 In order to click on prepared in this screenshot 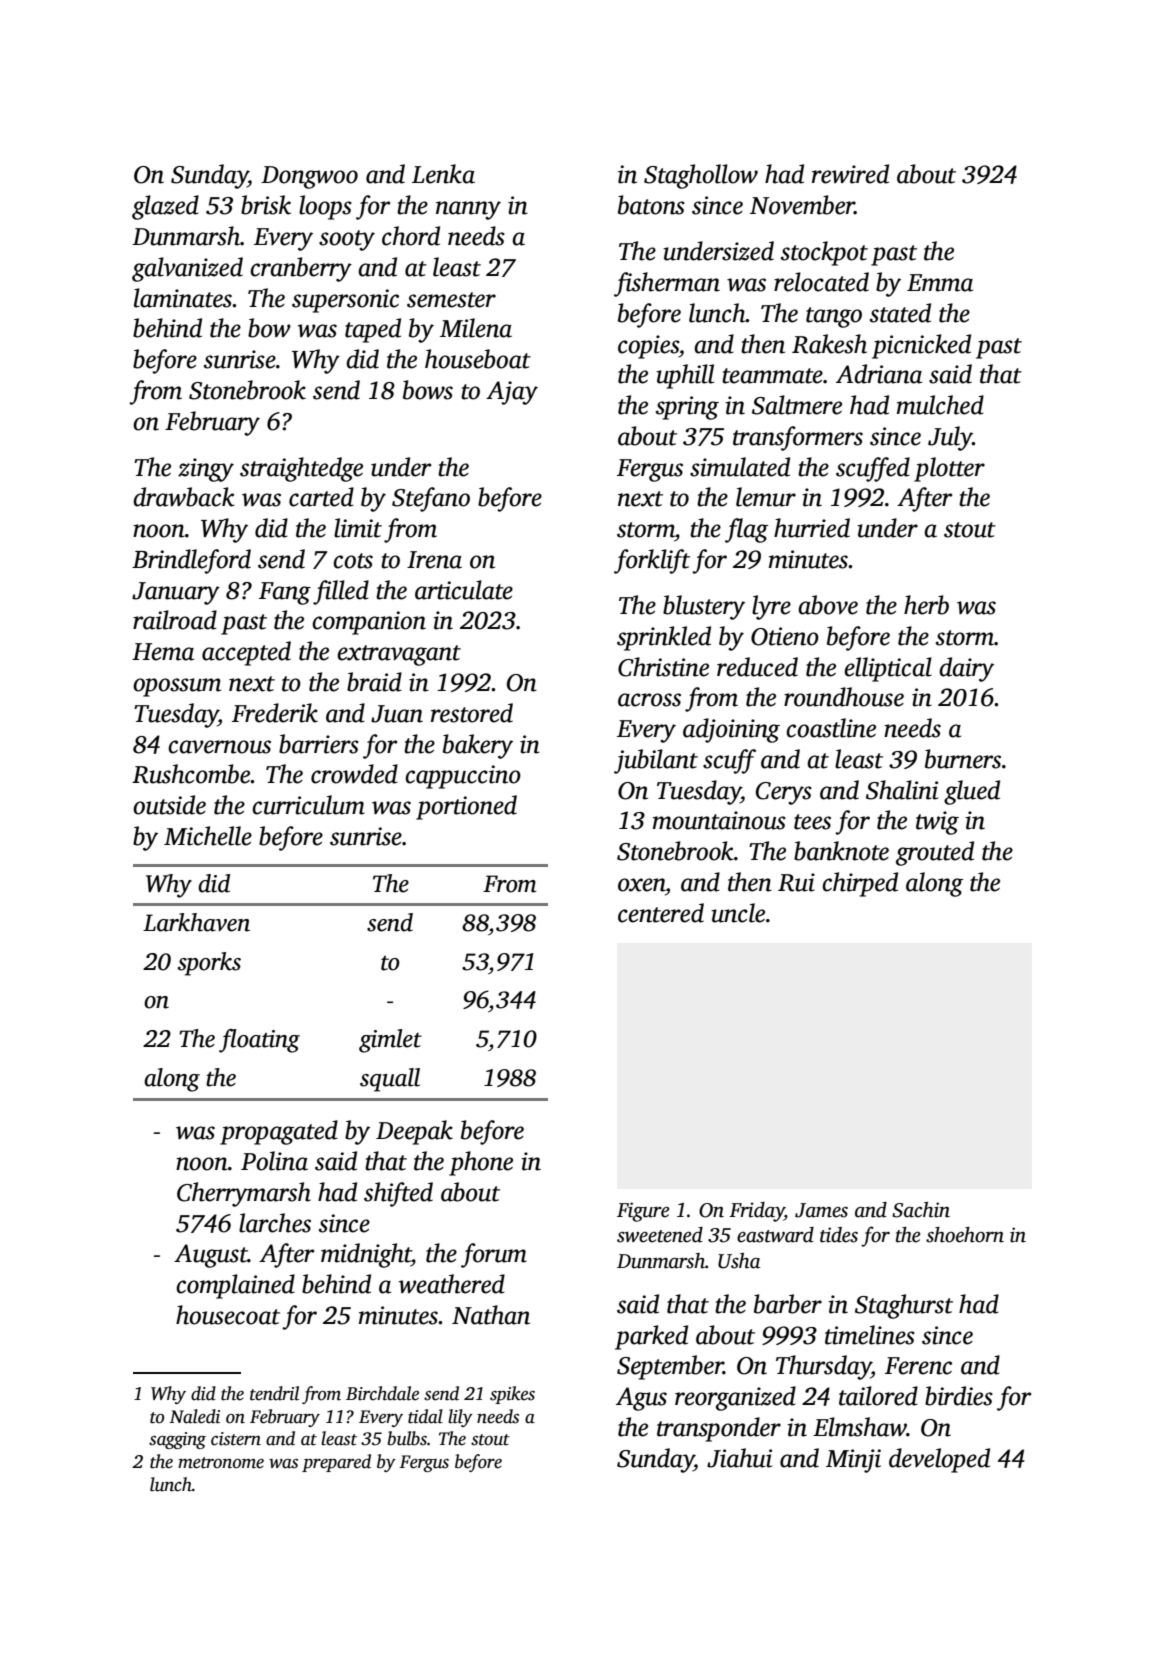, I will do `click(336, 1463)`.
